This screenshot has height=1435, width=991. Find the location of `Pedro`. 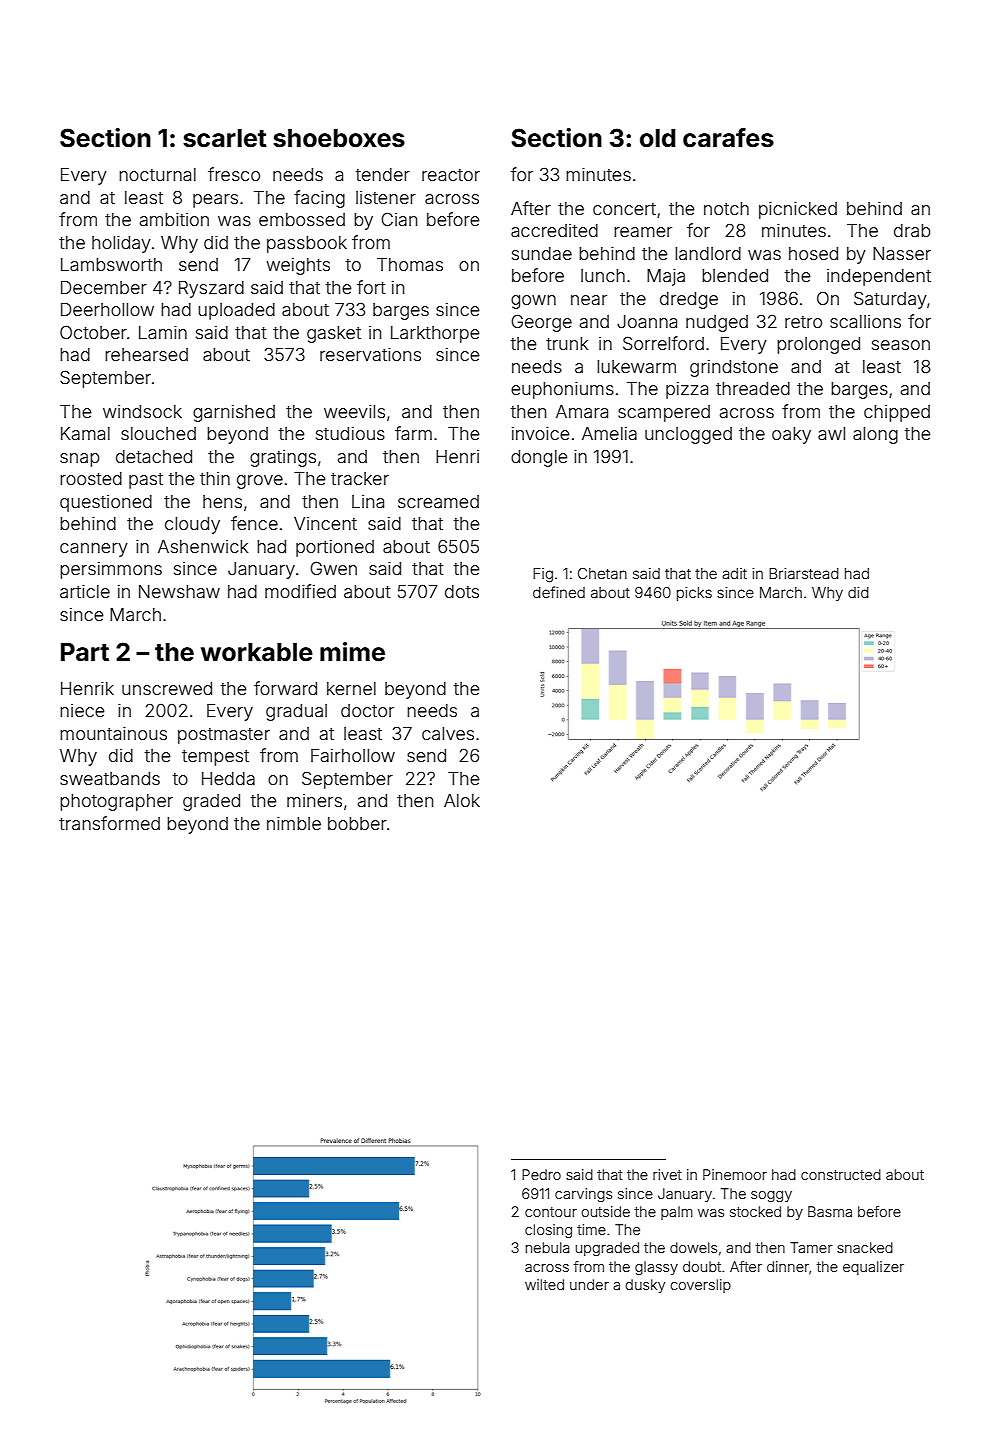

Pedro is located at coordinates (541, 1174).
